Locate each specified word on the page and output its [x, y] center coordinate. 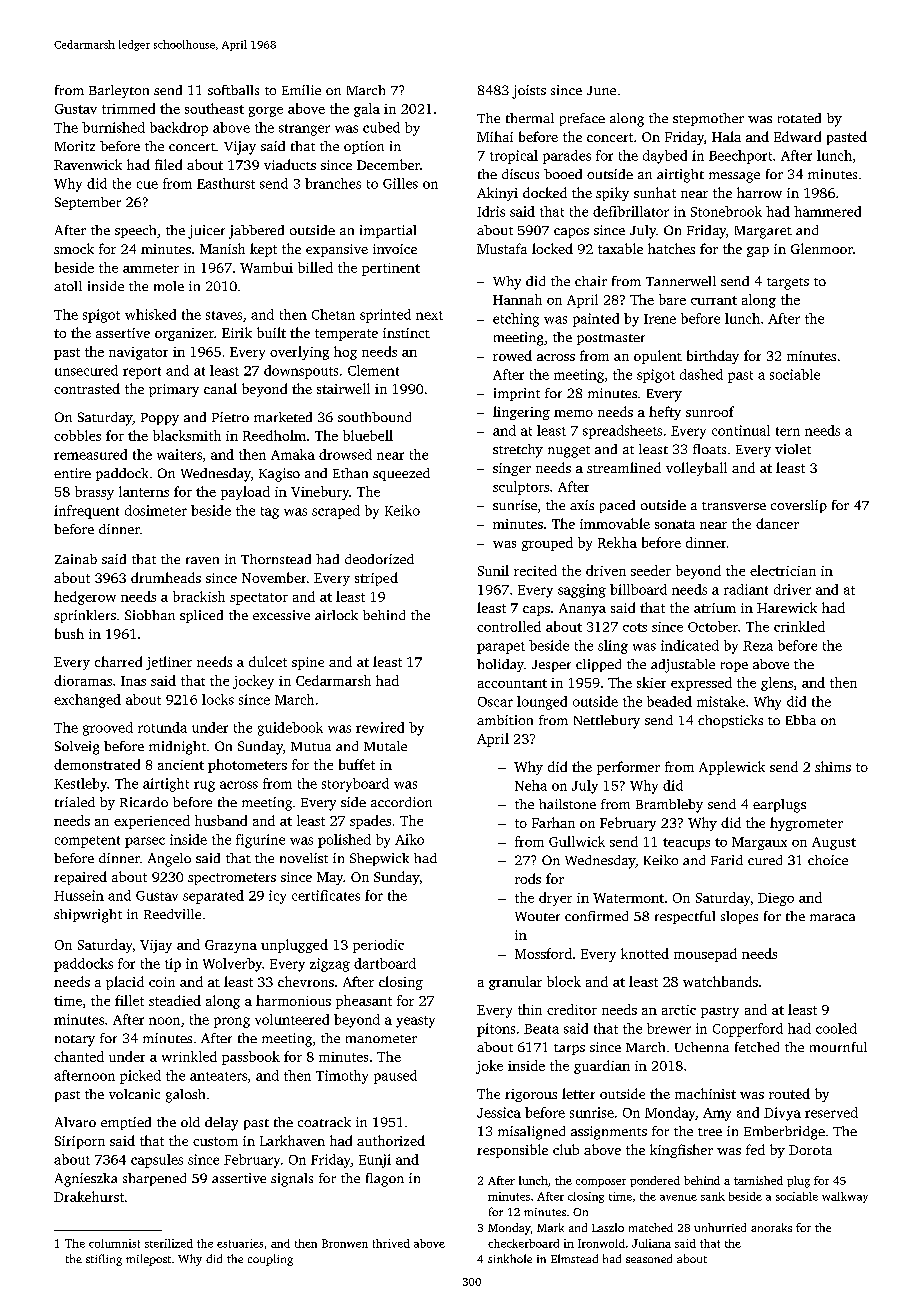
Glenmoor [822, 248]
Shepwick [379, 859]
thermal [530, 118]
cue [147, 185]
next [429, 315]
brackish [199, 596]
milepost [148, 1260]
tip [173, 965]
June [601, 90]
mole [169, 286]
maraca [832, 917]
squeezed [401, 474]
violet [793, 449]
